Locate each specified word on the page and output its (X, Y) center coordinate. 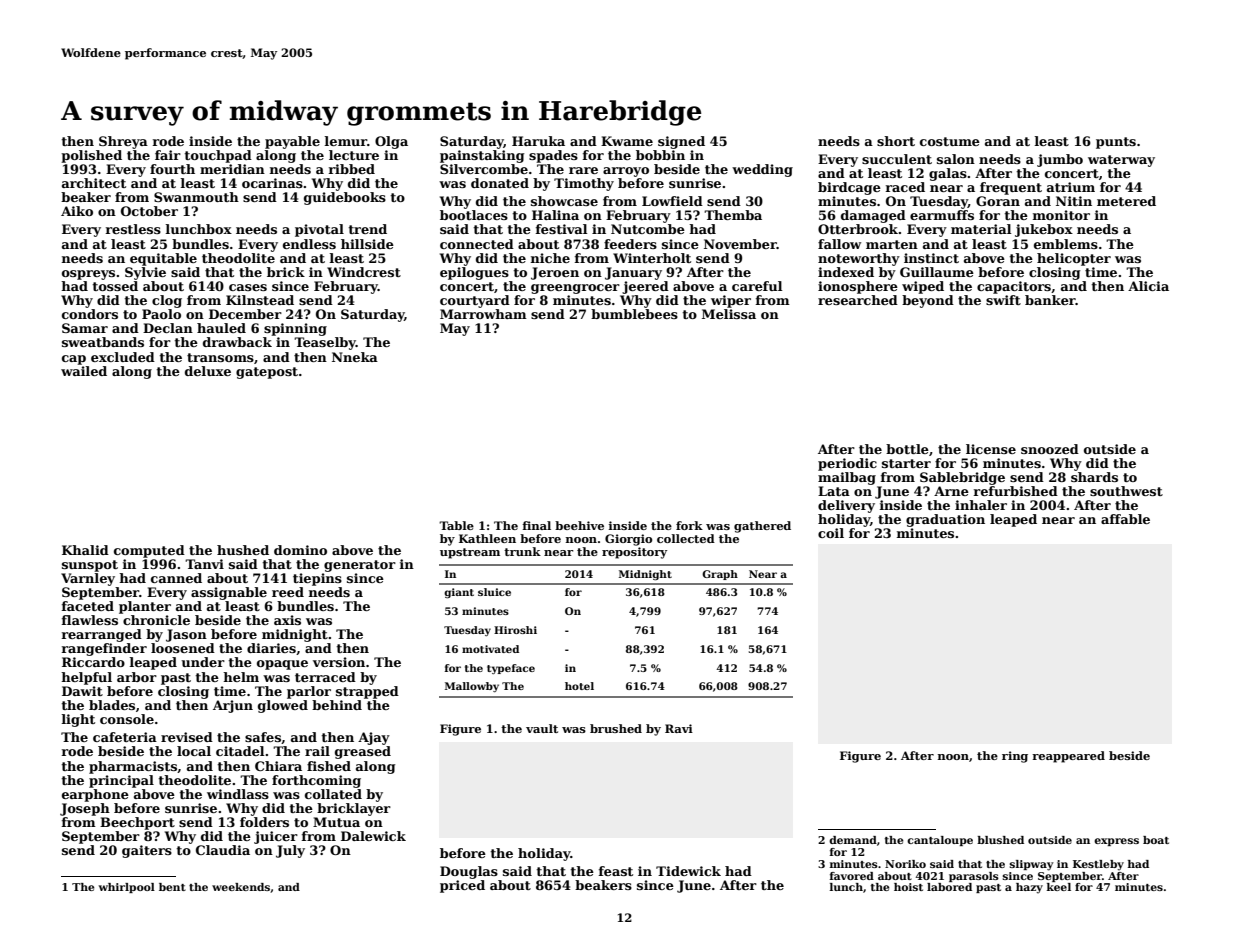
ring (1015, 757)
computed (149, 551)
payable (292, 142)
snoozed (1050, 449)
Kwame (627, 141)
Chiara (278, 766)
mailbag (847, 478)
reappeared (1068, 757)
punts (1116, 143)
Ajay (374, 738)
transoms (220, 357)
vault (542, 728)
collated (333, 794)
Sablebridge (962, 478)
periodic (847, 464)
